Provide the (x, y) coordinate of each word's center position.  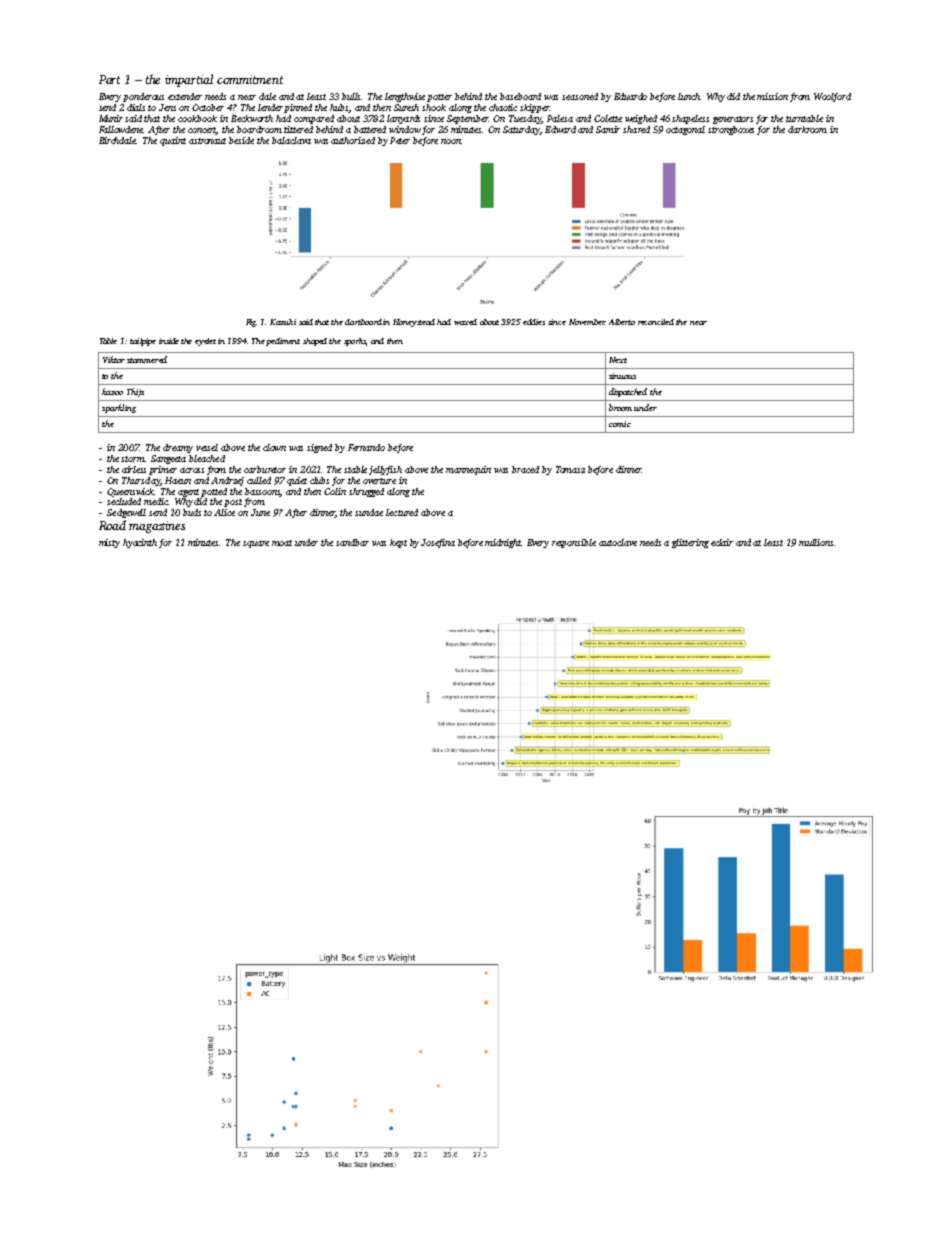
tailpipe (143, 342)
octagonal (685, 130)
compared (314, 119)
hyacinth (140, 543)
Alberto (622, 322)
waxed (465, 322)
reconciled (656, 322)
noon (451, 141)
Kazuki (283, 322)
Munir (111, 118)
